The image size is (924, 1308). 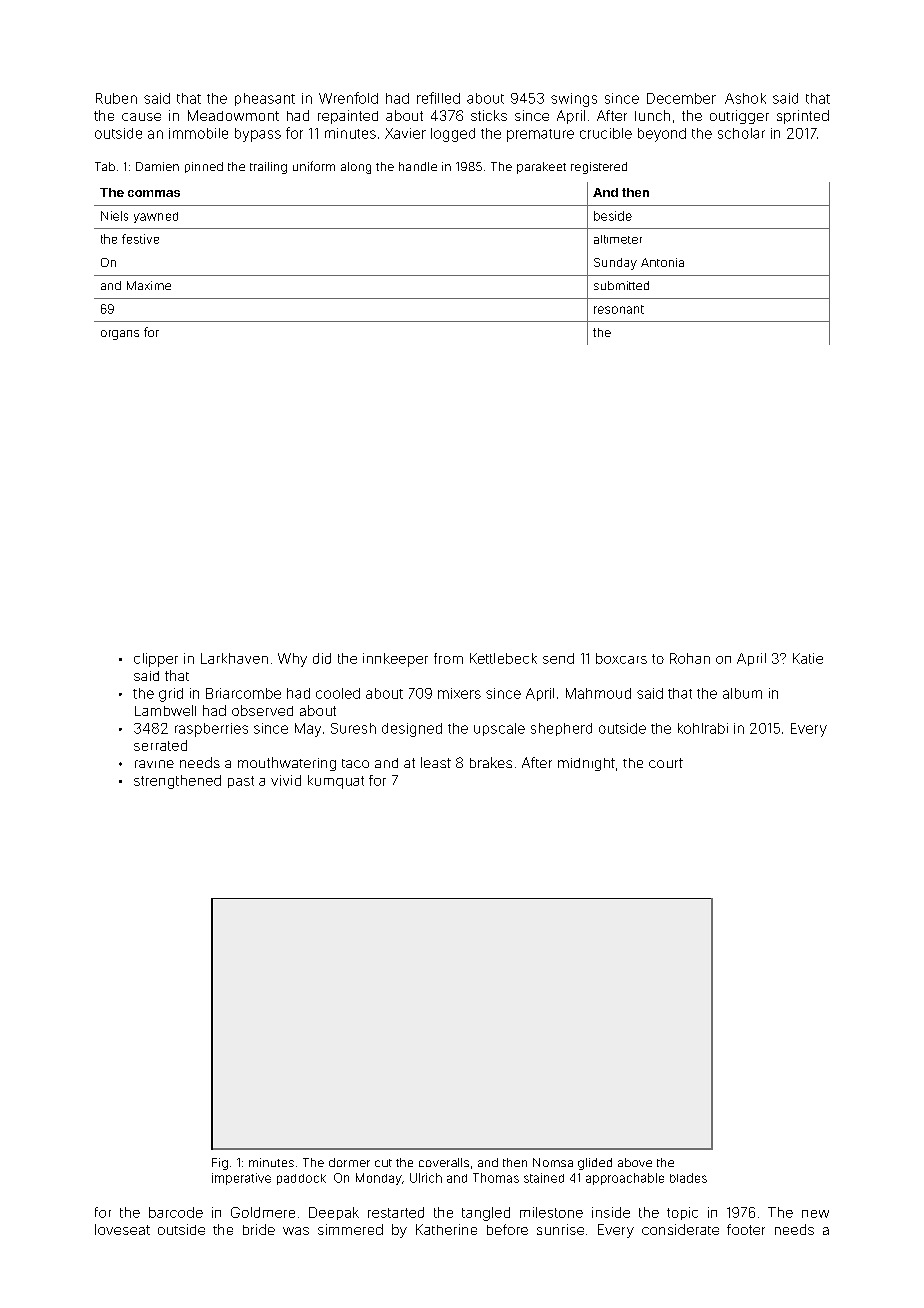 What do you see at coordinates (220, 1164) in the screenshot?
I see `Fig` at bounding box center [220, 1164].
